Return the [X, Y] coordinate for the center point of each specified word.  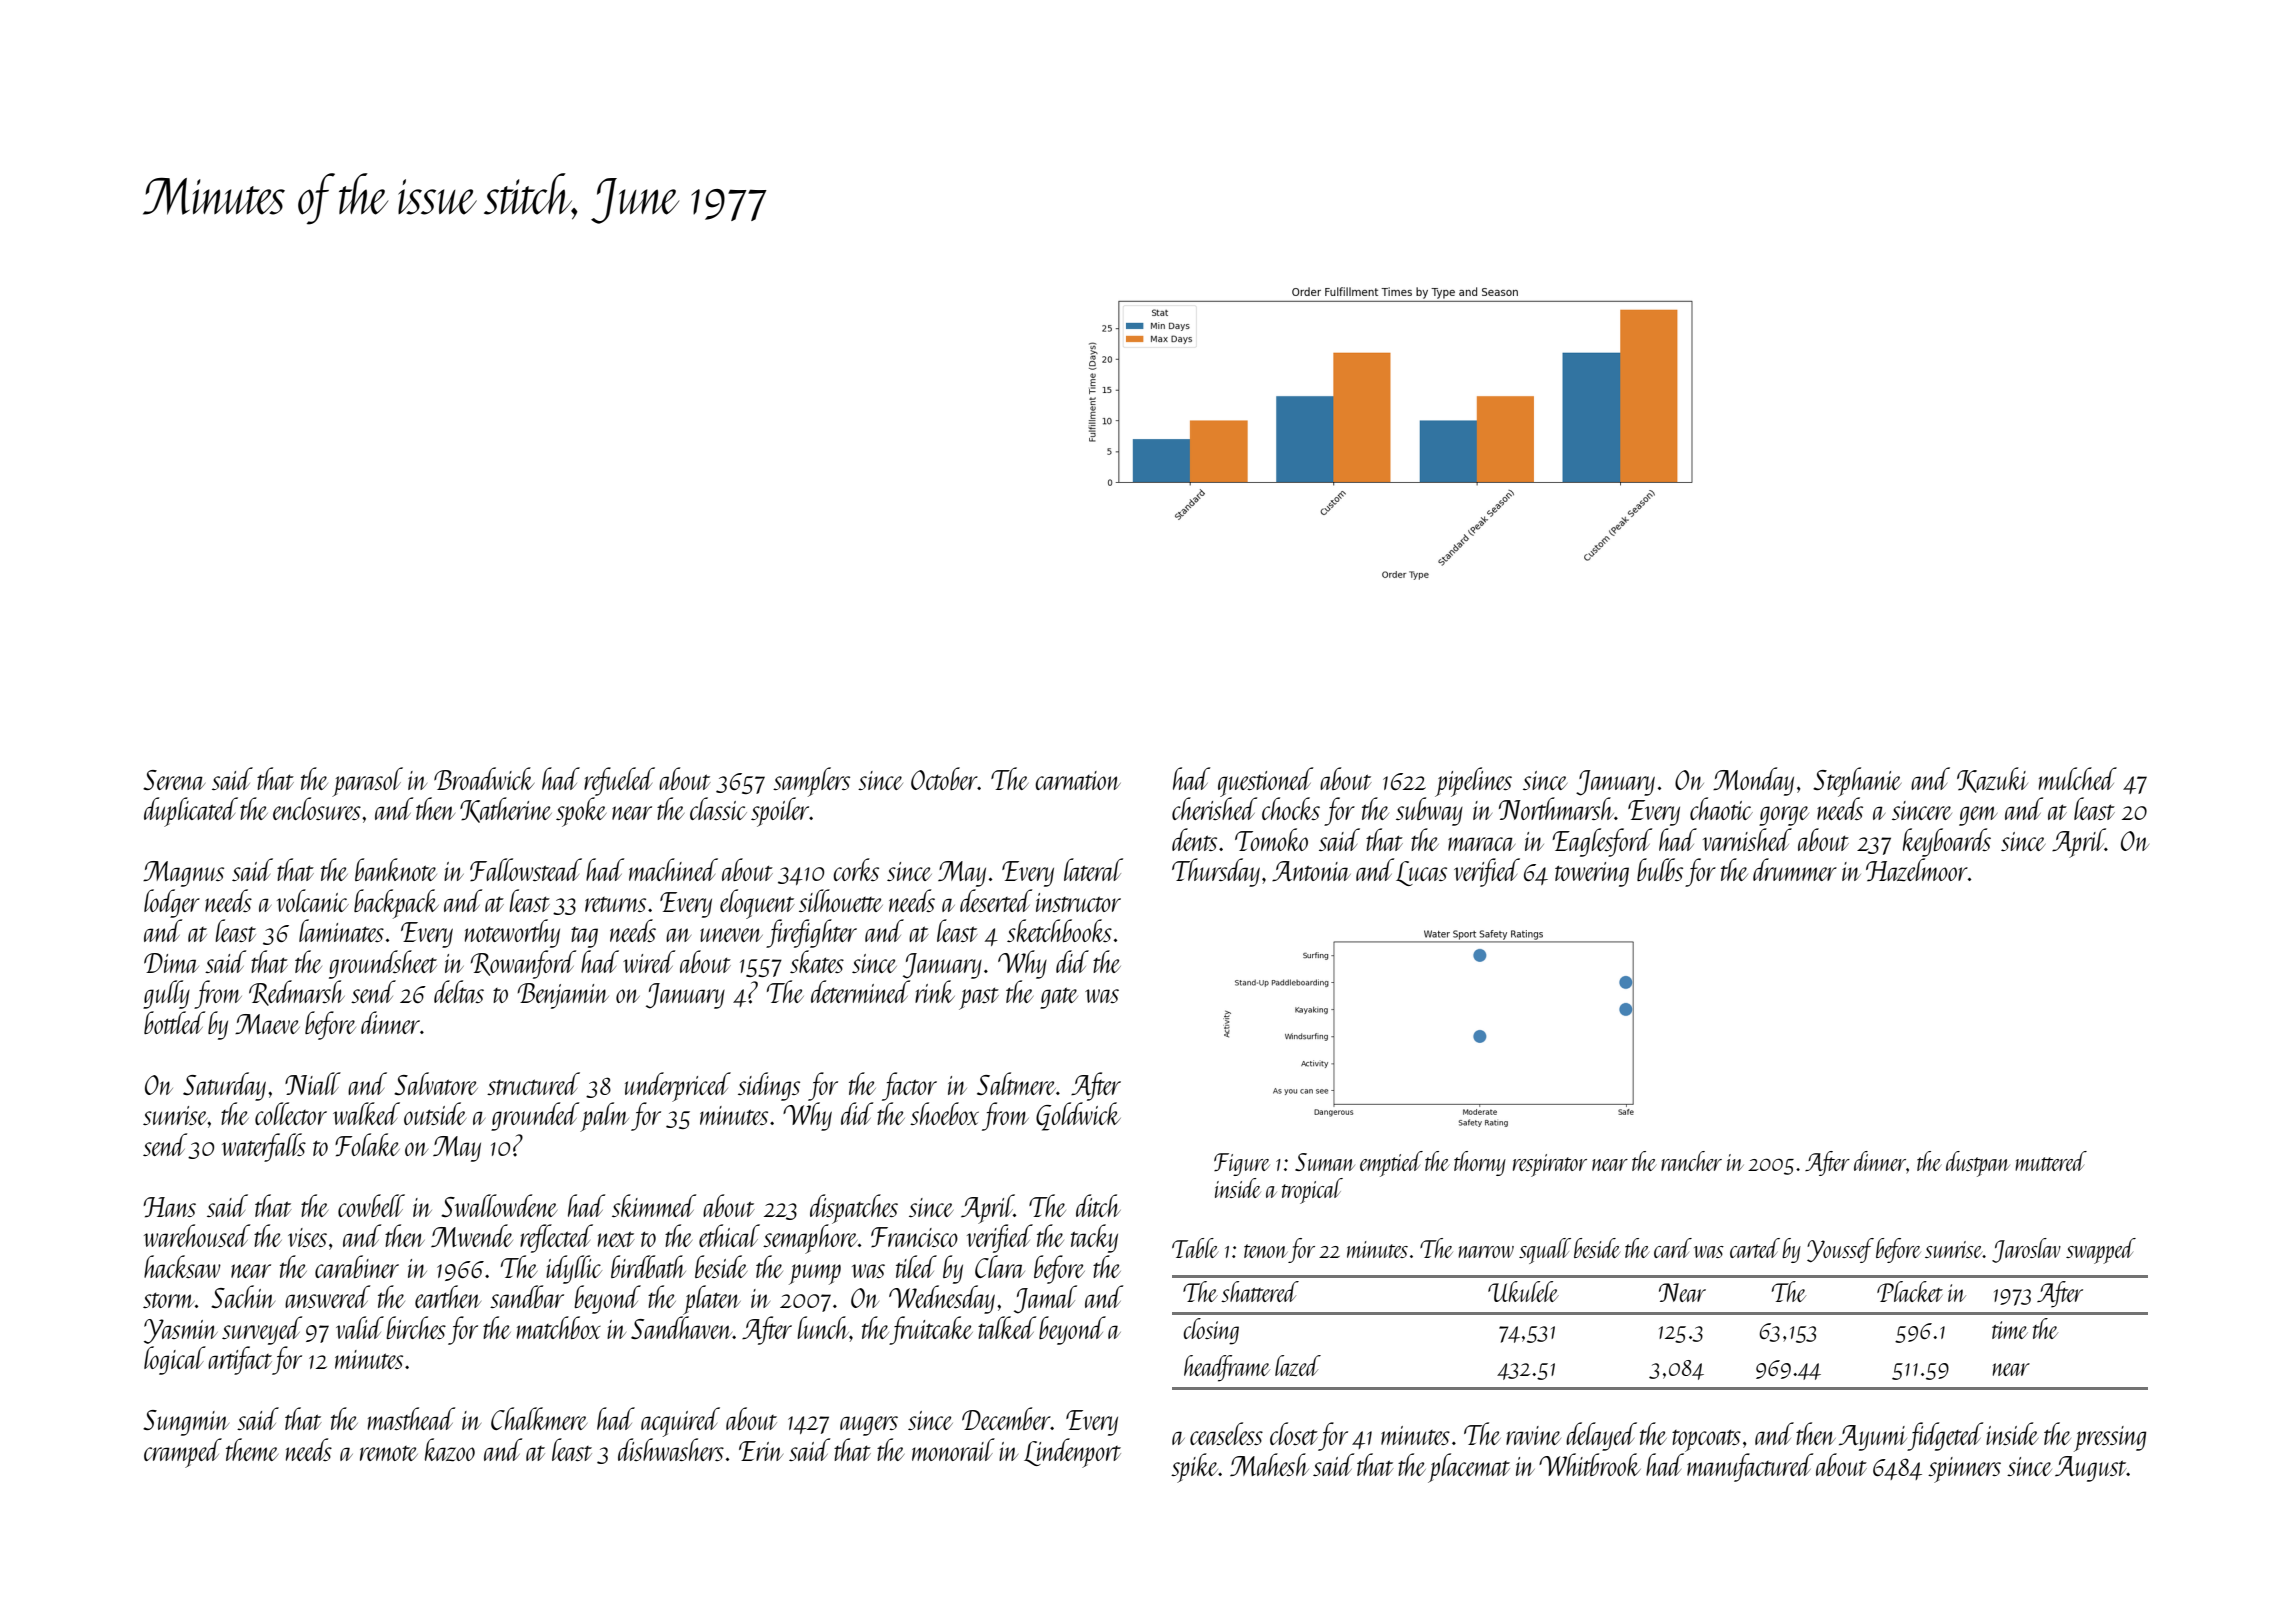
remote [389, 1453]
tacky [1094, 1238]
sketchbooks [1059, 930]
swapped [2101, 1251]
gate [1059, 998]
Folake [367, 1145]
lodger [172, 903]
